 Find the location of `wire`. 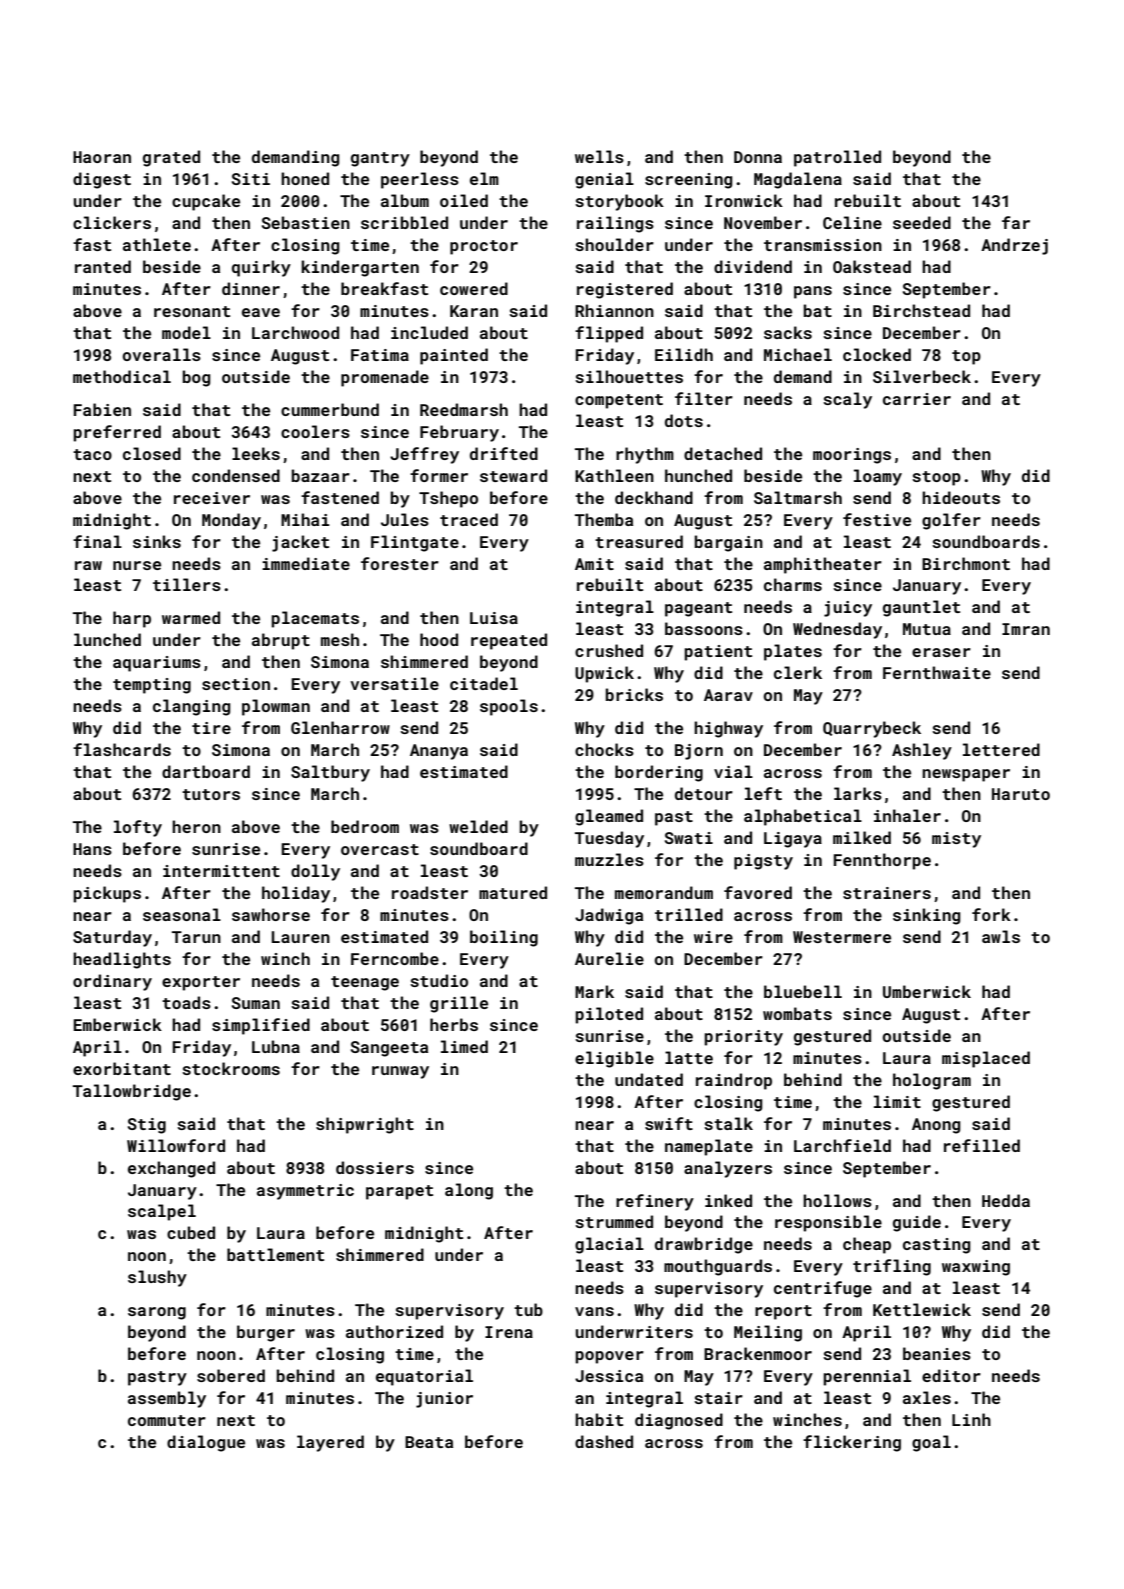

wire is located at coordinates (713, 937).
